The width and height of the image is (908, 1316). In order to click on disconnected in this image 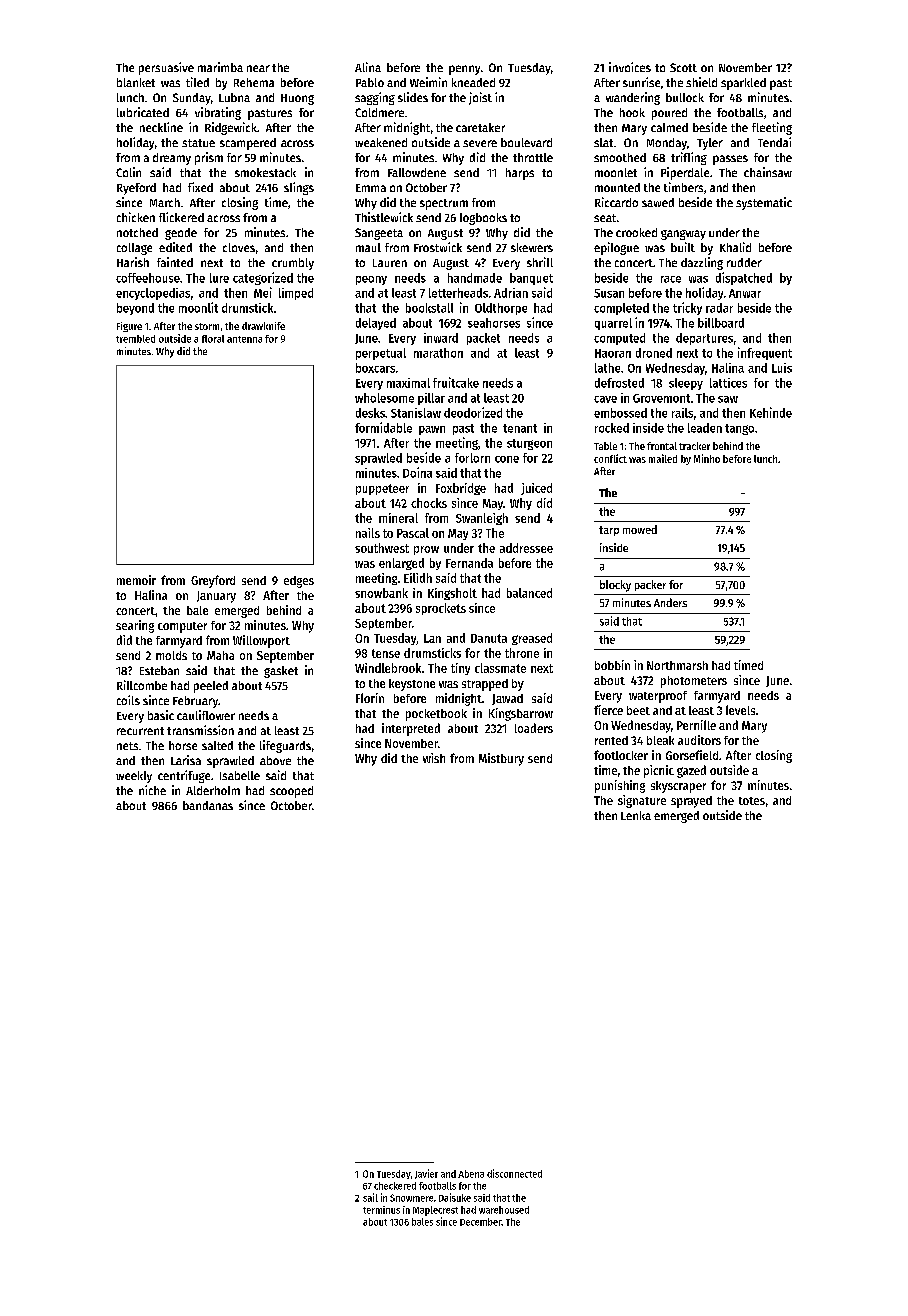, I will do `click(514, 1173)`.
